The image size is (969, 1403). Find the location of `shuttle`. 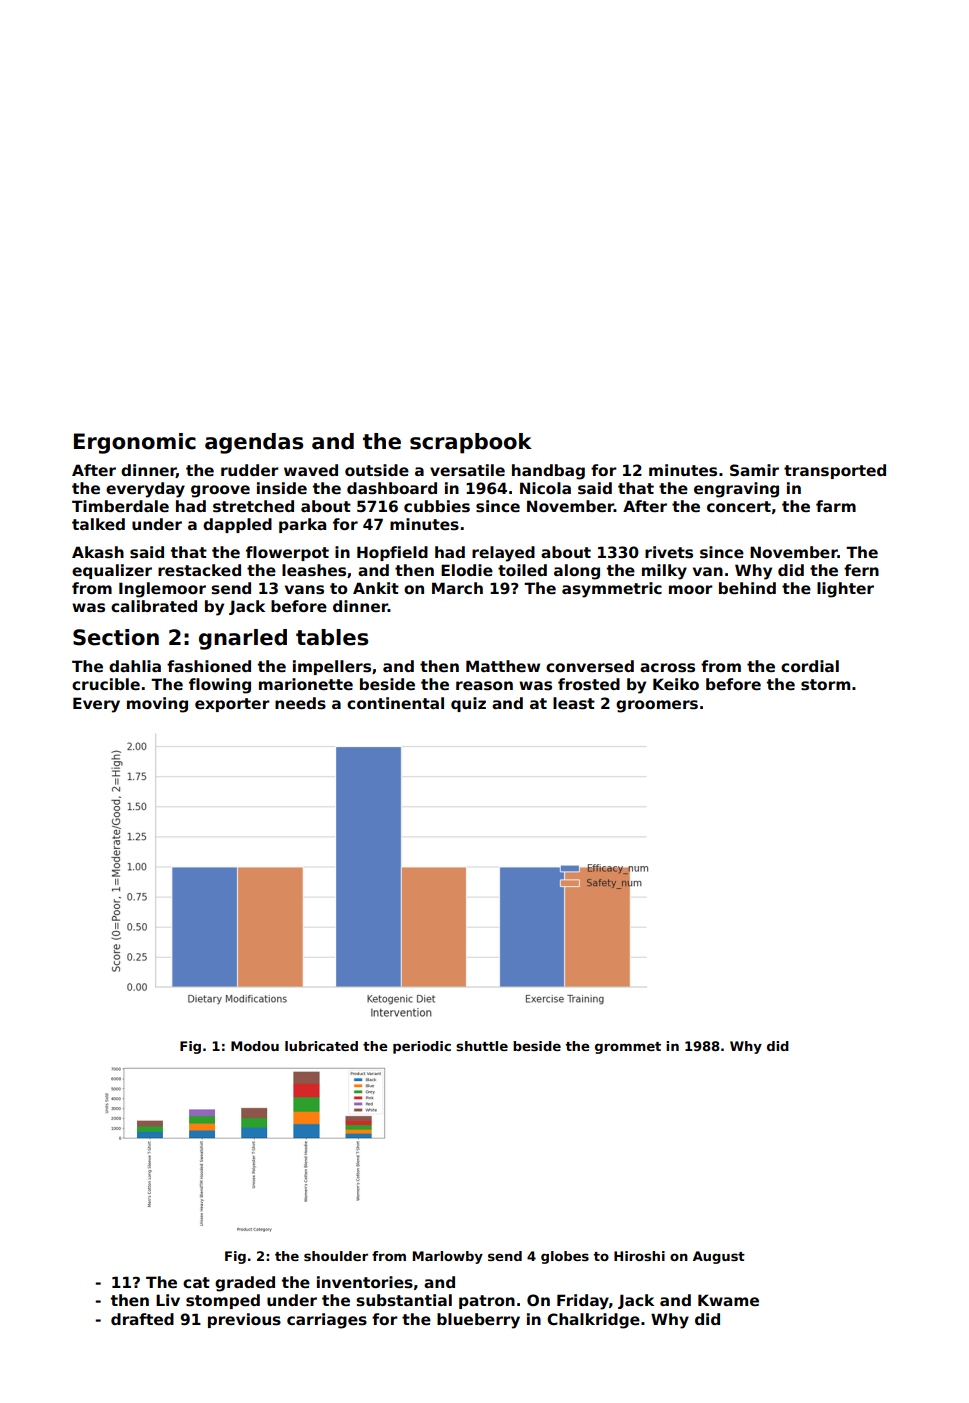

shuttle is located at coordinates (482, 1046).
